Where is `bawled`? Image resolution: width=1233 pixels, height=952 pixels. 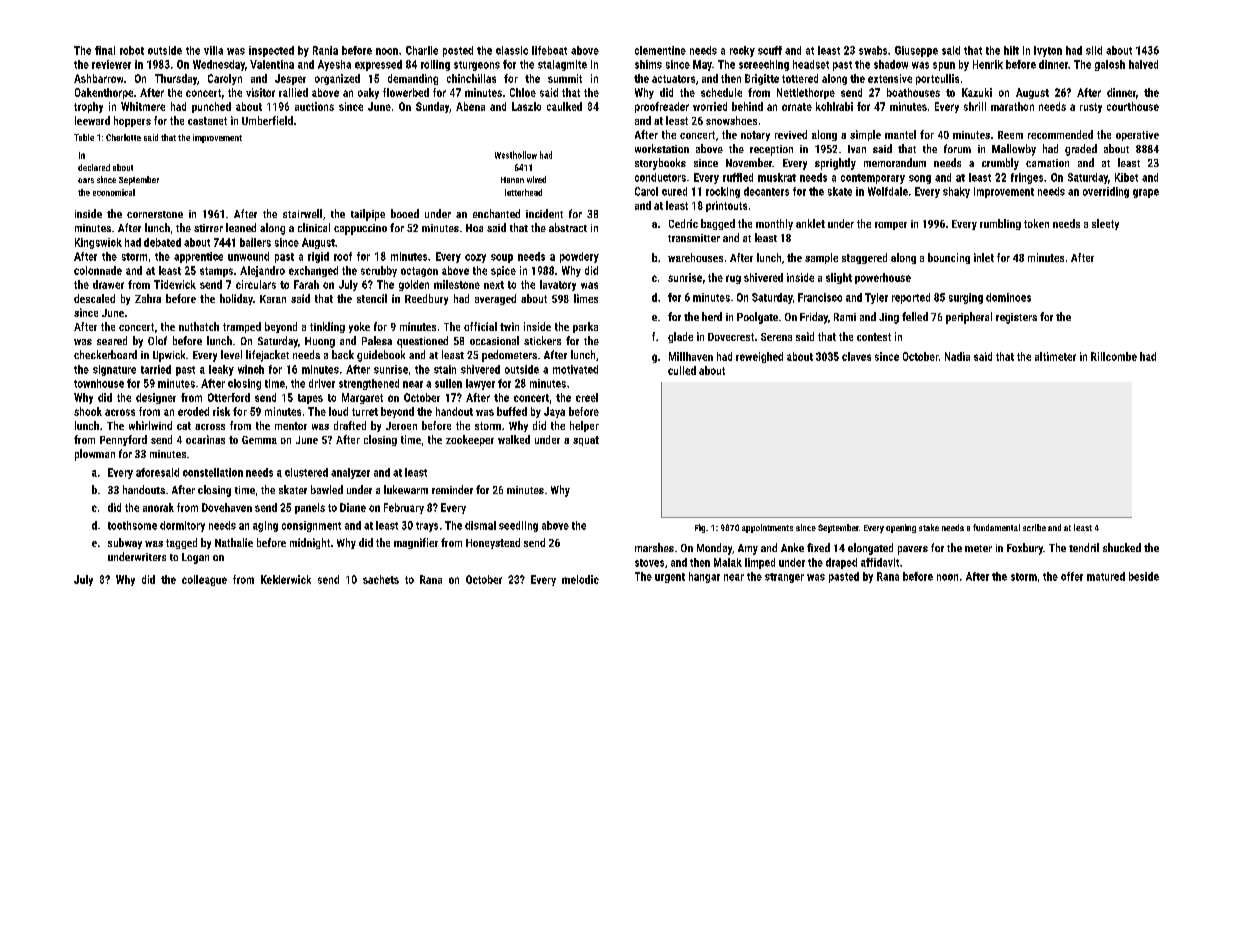
bawled is located at coordinates (327, 489).
